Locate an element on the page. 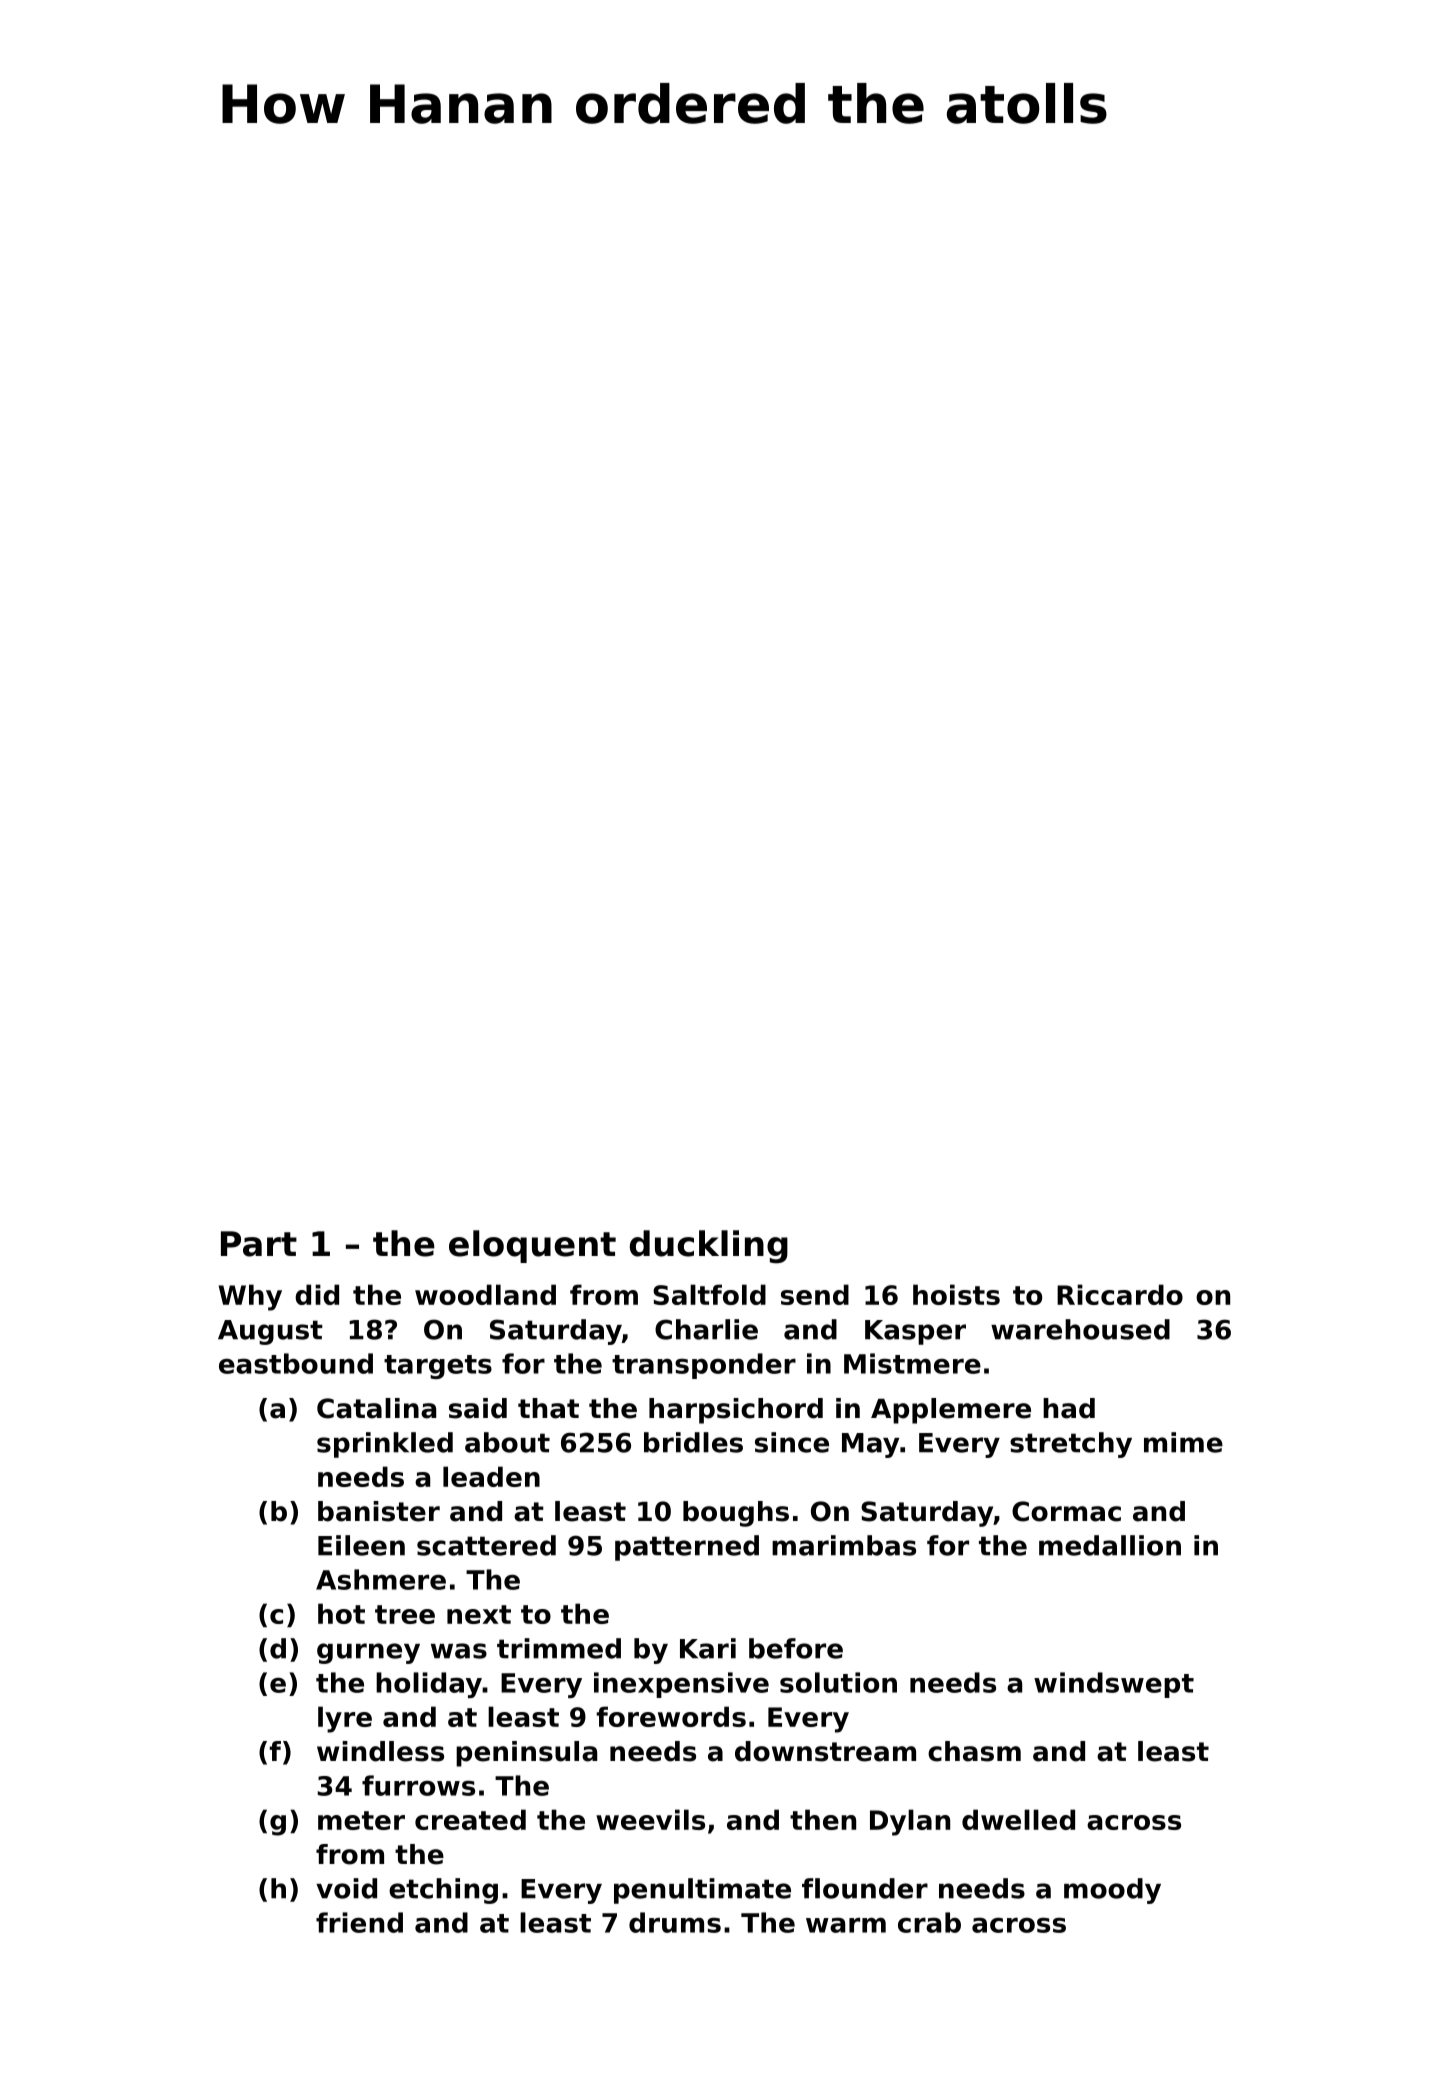  medallion is located at coordinates (1110, 1545).
